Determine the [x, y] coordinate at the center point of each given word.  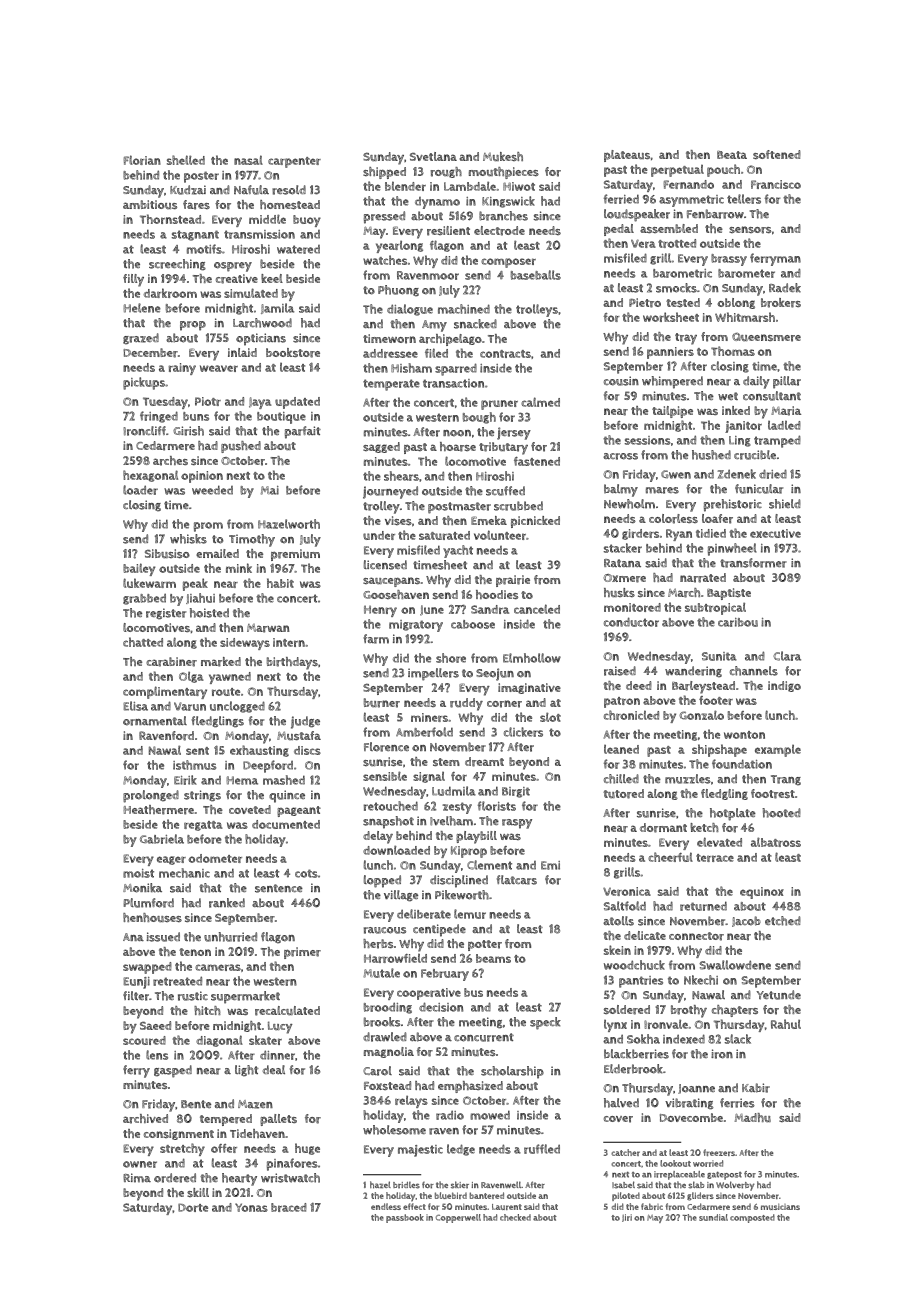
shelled [186, 160]
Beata [732, 155]
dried [773, 474]
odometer [215, 858]
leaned [621, 749]
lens [157, 1055]
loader [140, 490]
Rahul [786, 1024]
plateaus [627, 156]
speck [545, 1023]
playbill [476, 837]
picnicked [535, 522]
